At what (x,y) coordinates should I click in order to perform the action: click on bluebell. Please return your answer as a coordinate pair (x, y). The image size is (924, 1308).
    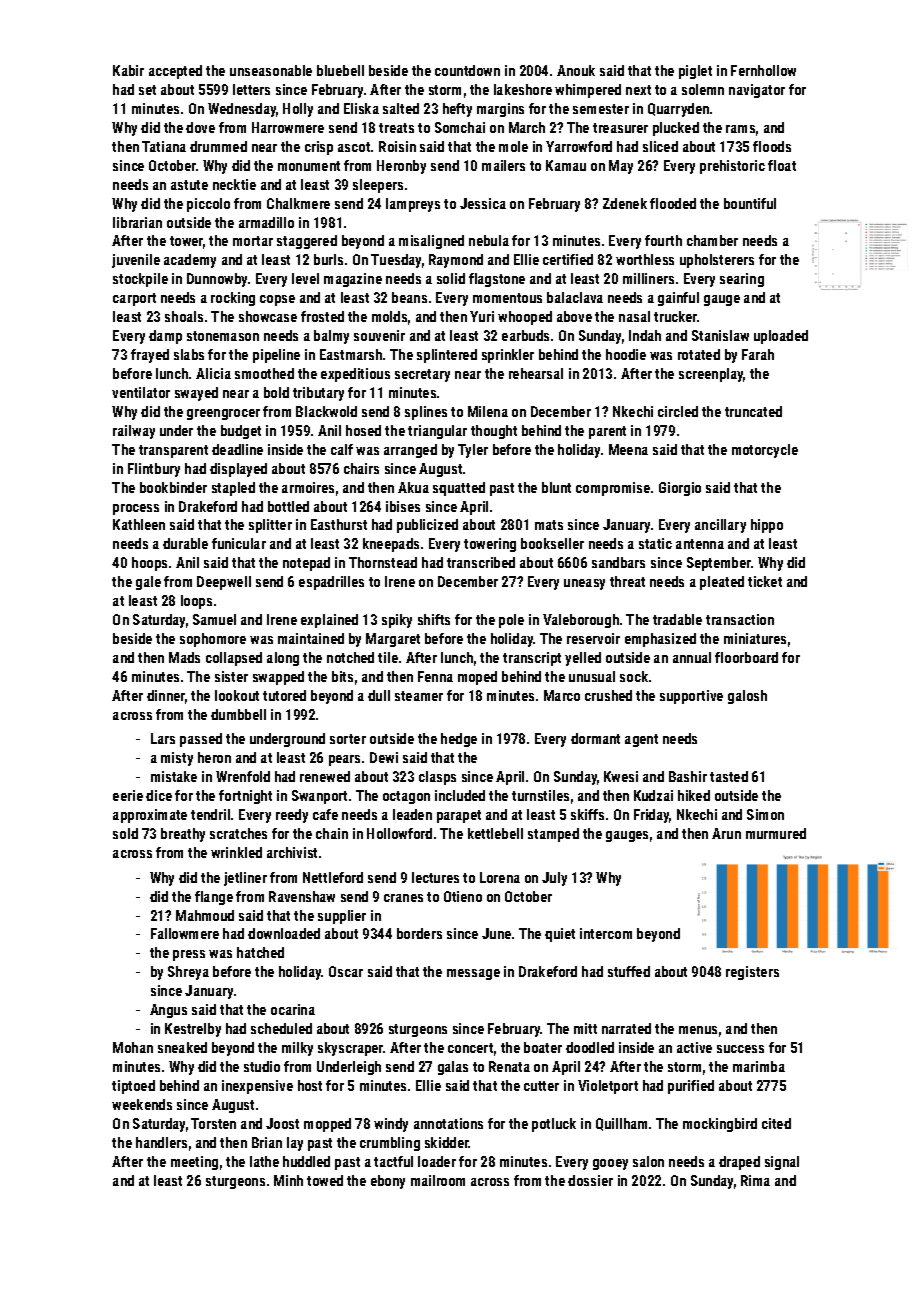
    Looking at the image, I should click on (340, 70).
